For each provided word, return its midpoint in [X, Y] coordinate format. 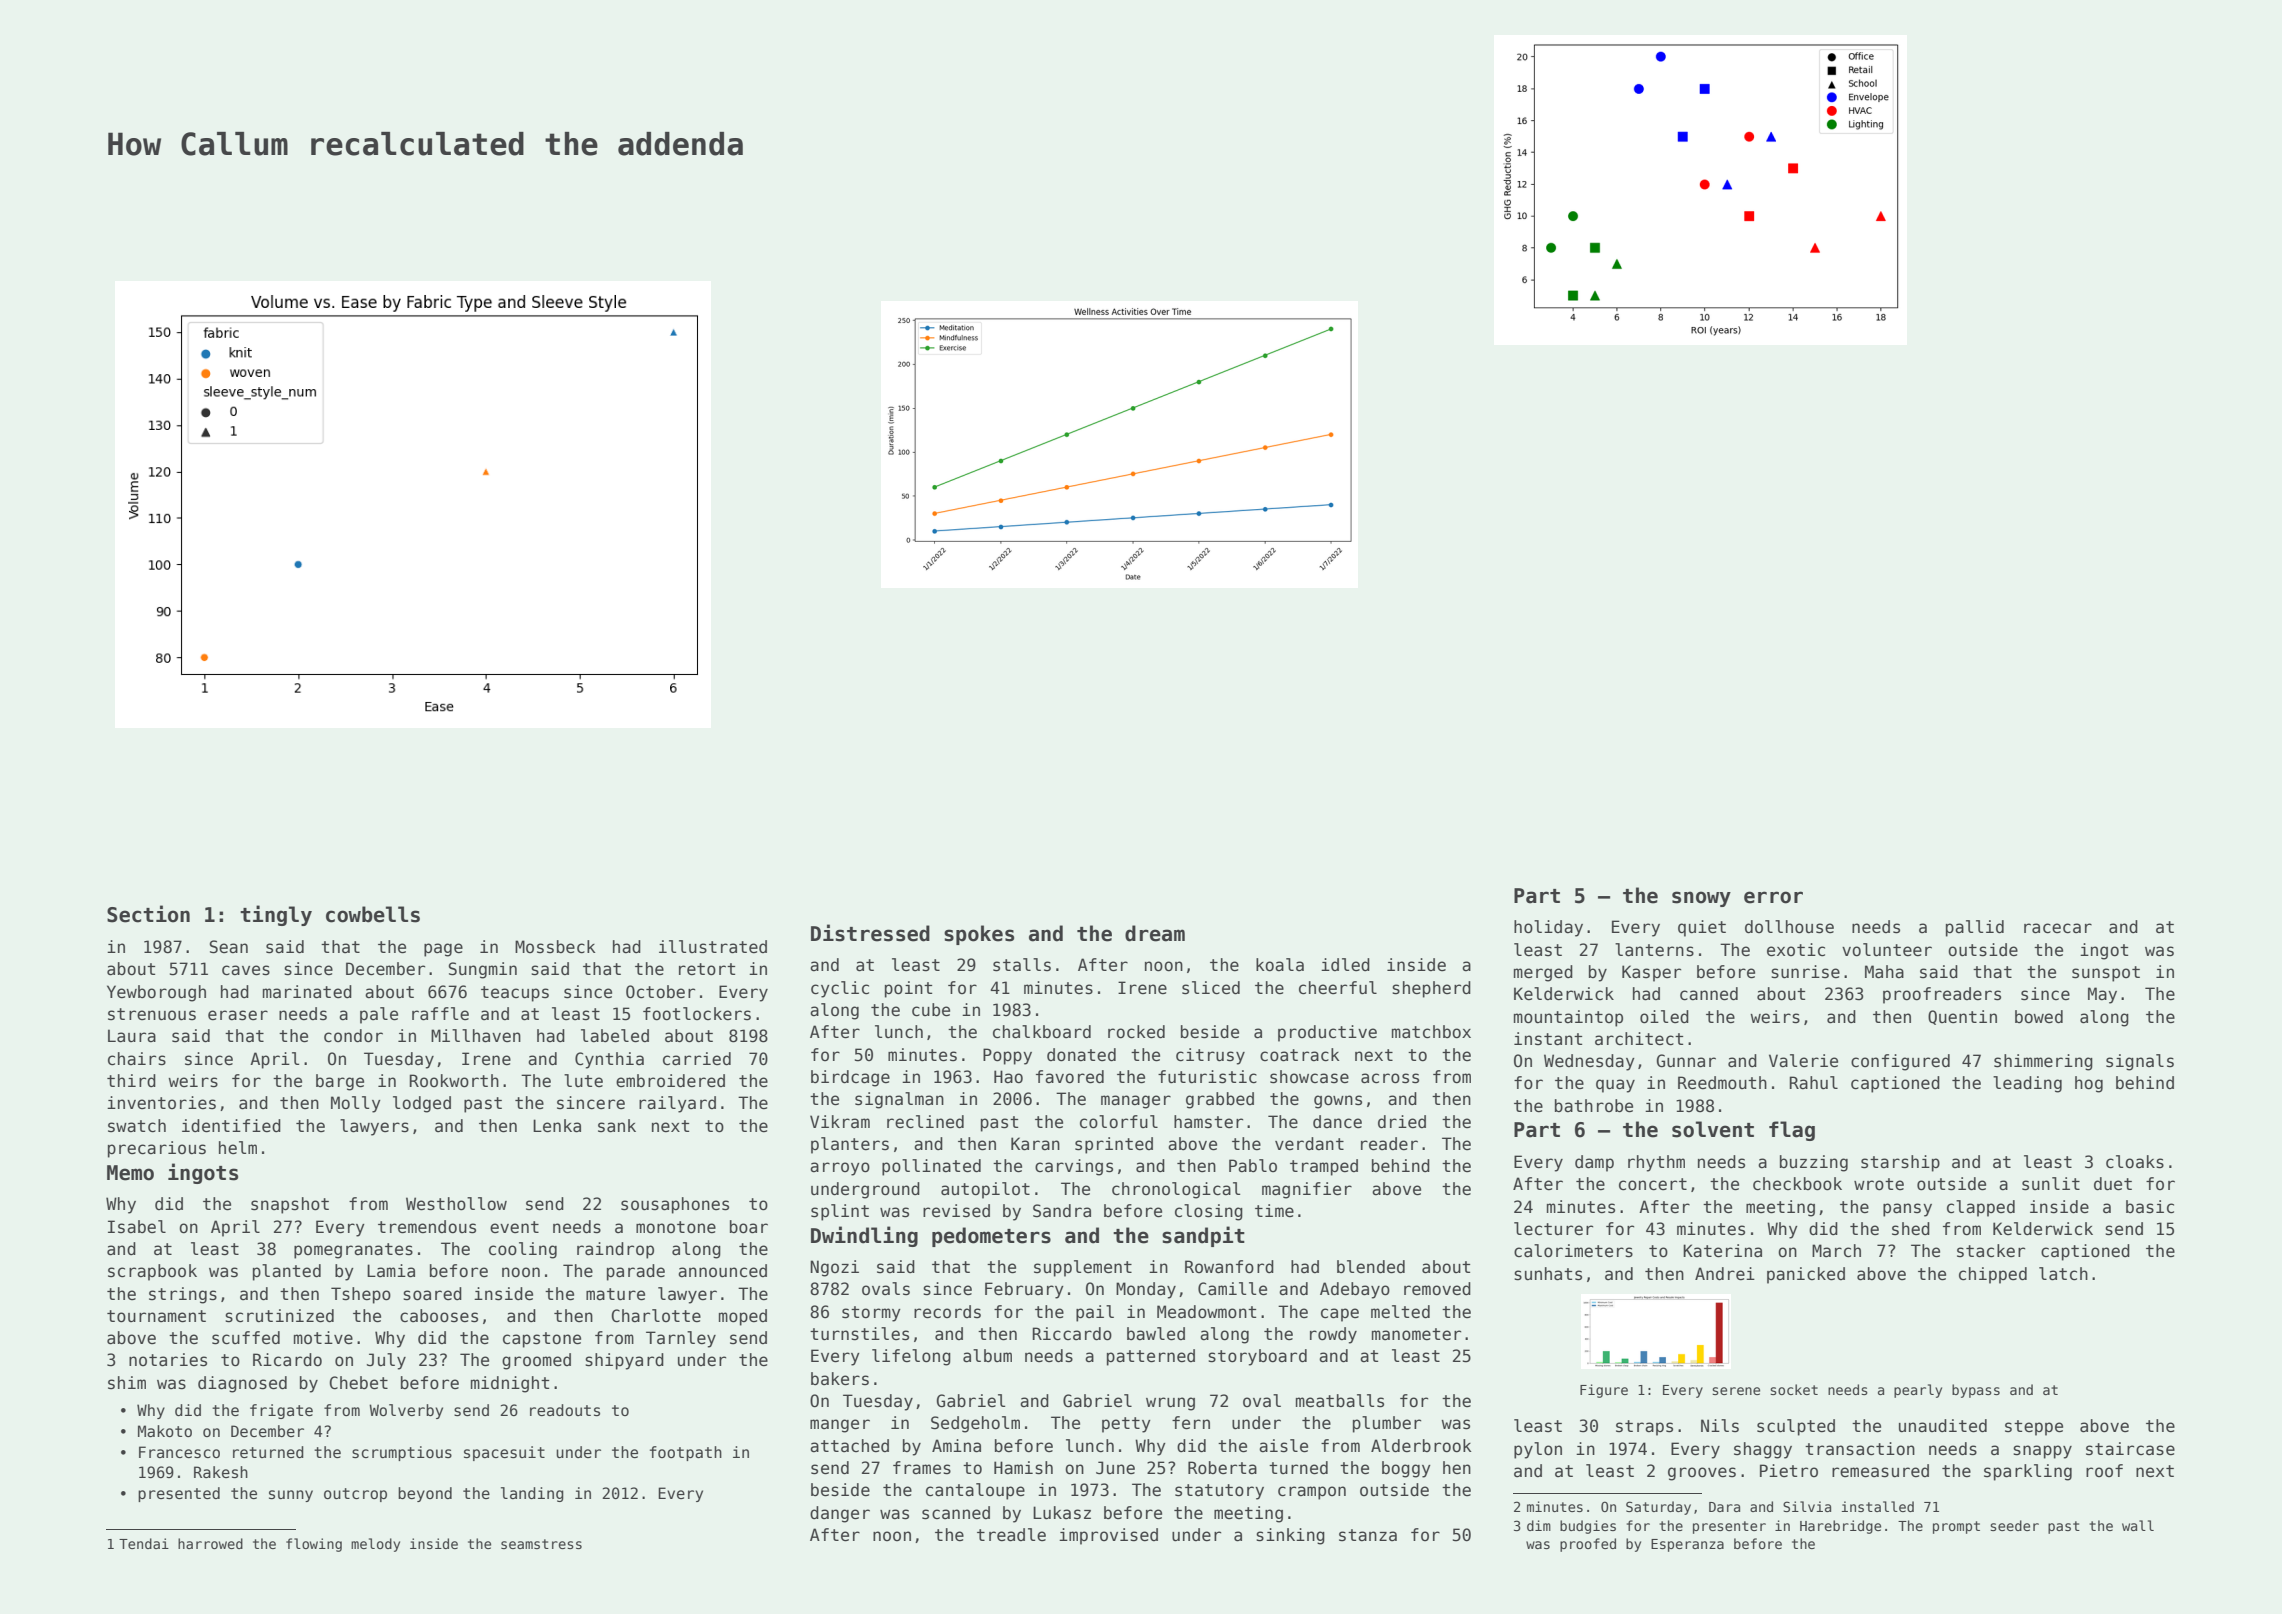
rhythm [1656, 1163]
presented [179, 1494]
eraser [238, 1015]
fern [1191, 1423]
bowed [2039, 1017]
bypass [1976, 1391]
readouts [565, 1410]
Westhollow [456, 1204]
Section [148, 914]
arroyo [840, 1169]
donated [1081, 1055]
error [1773, 897]
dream [1155, 933]
